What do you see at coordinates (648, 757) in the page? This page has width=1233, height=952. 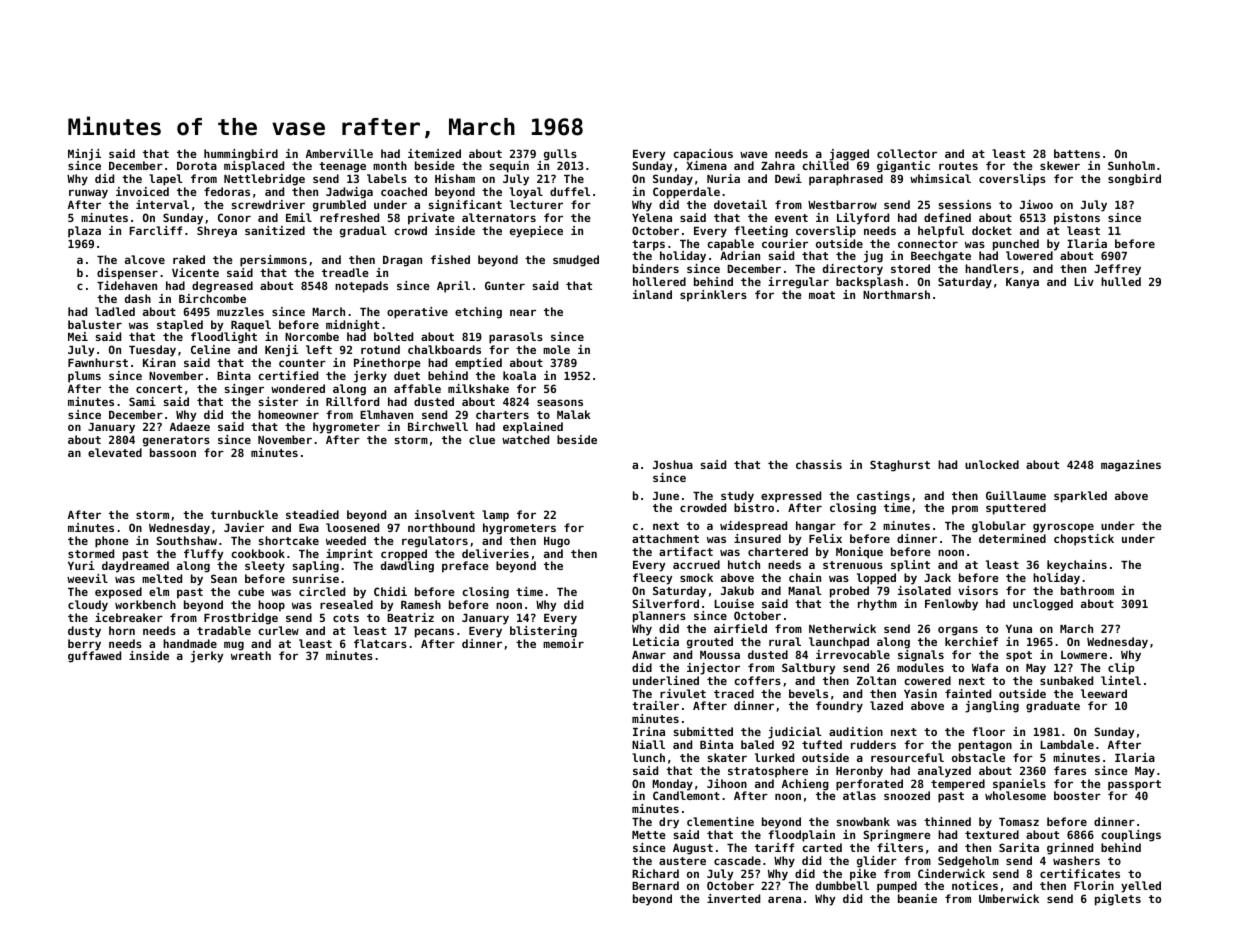 I see `lunch` at bounding box center [648, 757].
